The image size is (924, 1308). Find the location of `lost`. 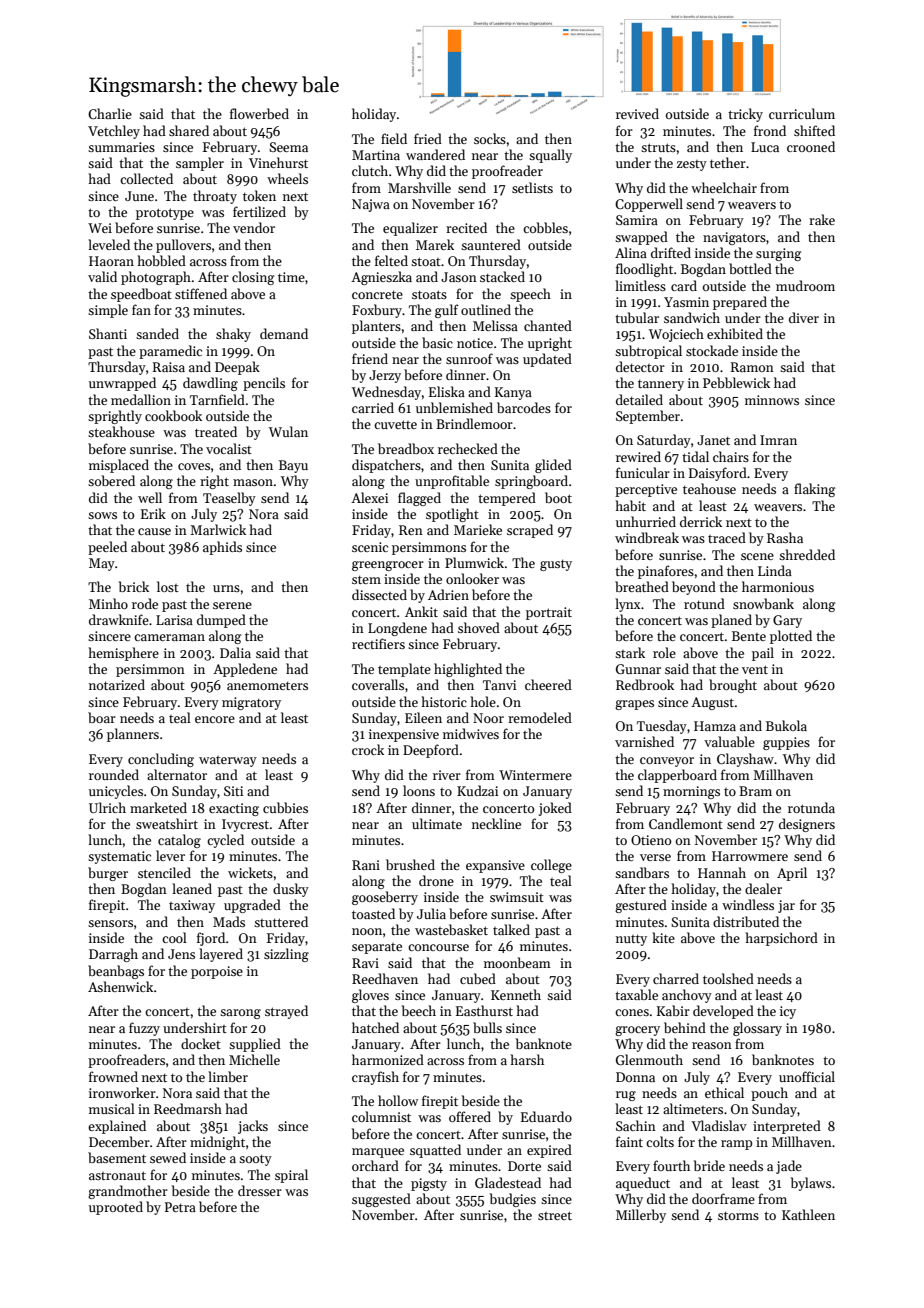

lost is located at coordinates (168, 586).
